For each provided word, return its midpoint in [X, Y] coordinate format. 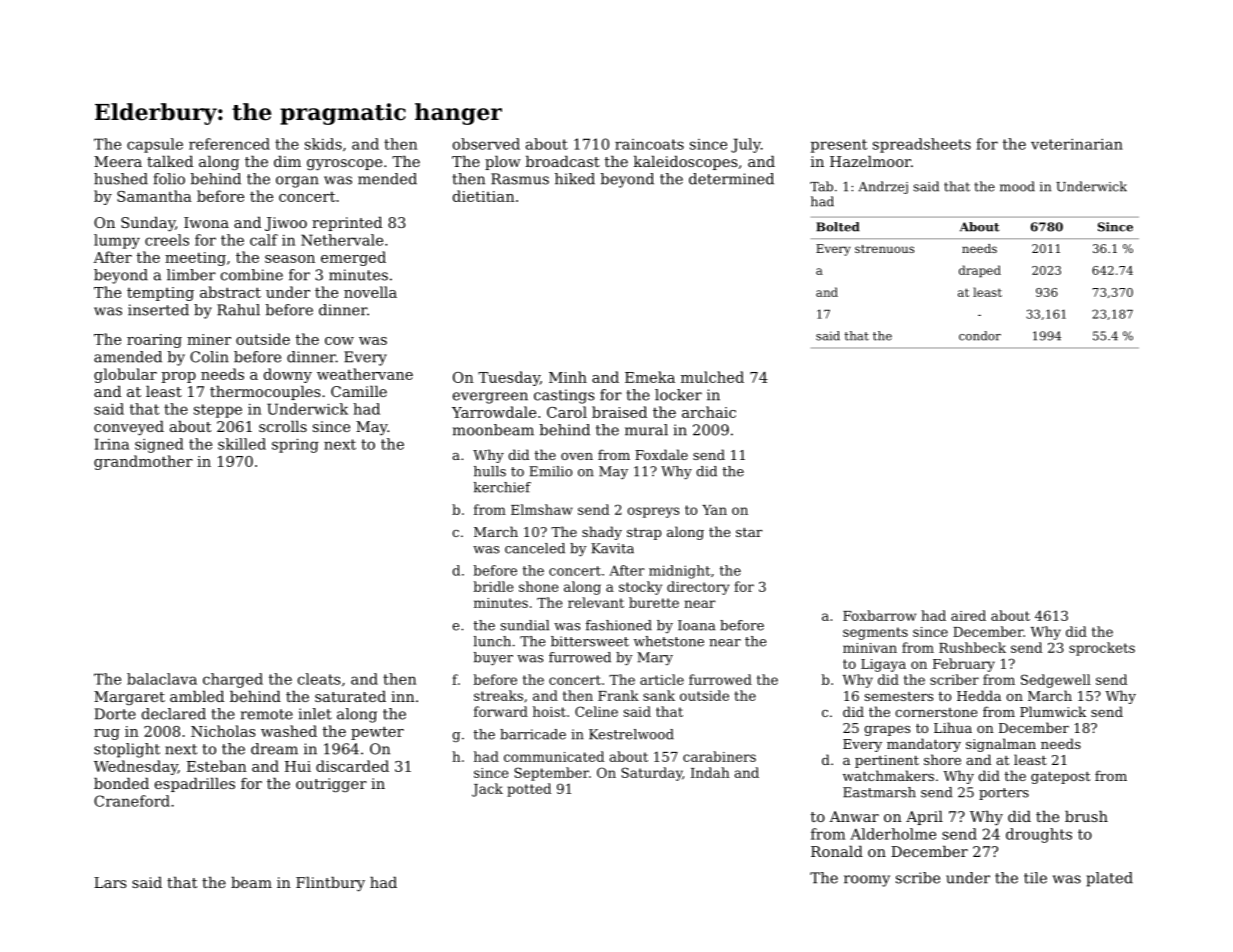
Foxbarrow [879, 615]
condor [980, 336]
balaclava [162, 679]
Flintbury [330, 884]
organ [297, 182]
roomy [867, 881]
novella [370, 292]
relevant [596, 602]
